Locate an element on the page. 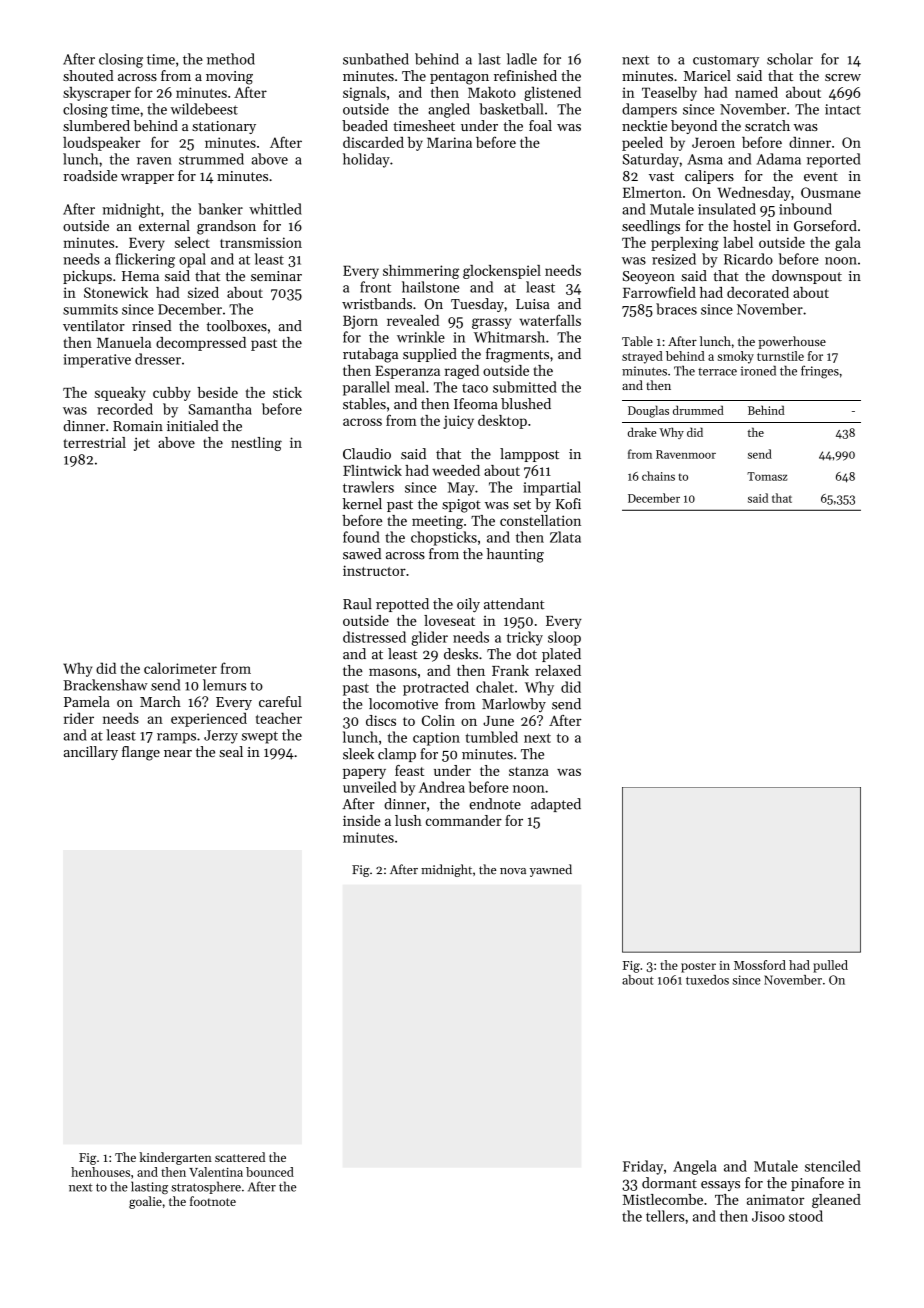  jet is located at coordinates (142, 444).
